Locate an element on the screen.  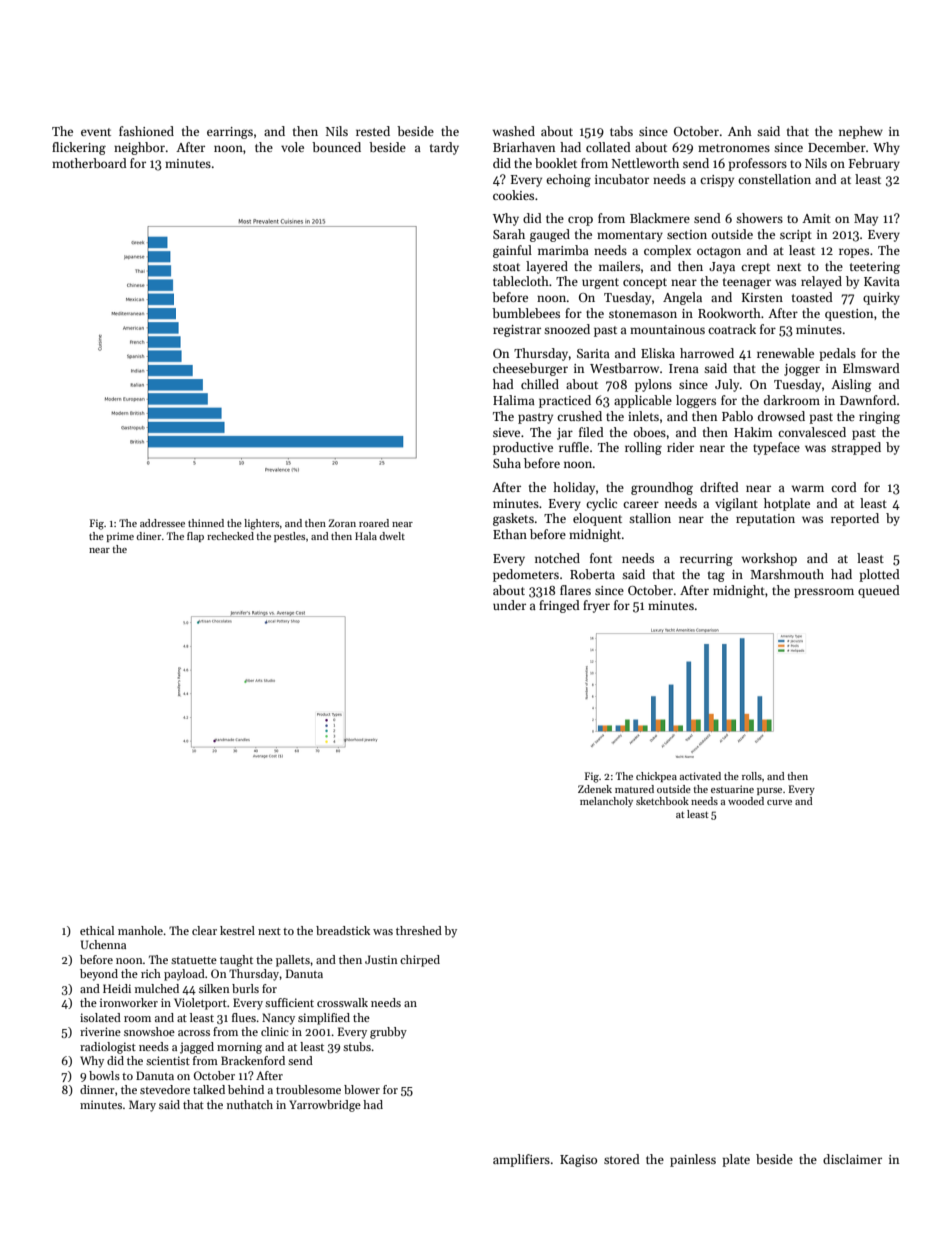
motherboard is located at coordinates (89, 163).
